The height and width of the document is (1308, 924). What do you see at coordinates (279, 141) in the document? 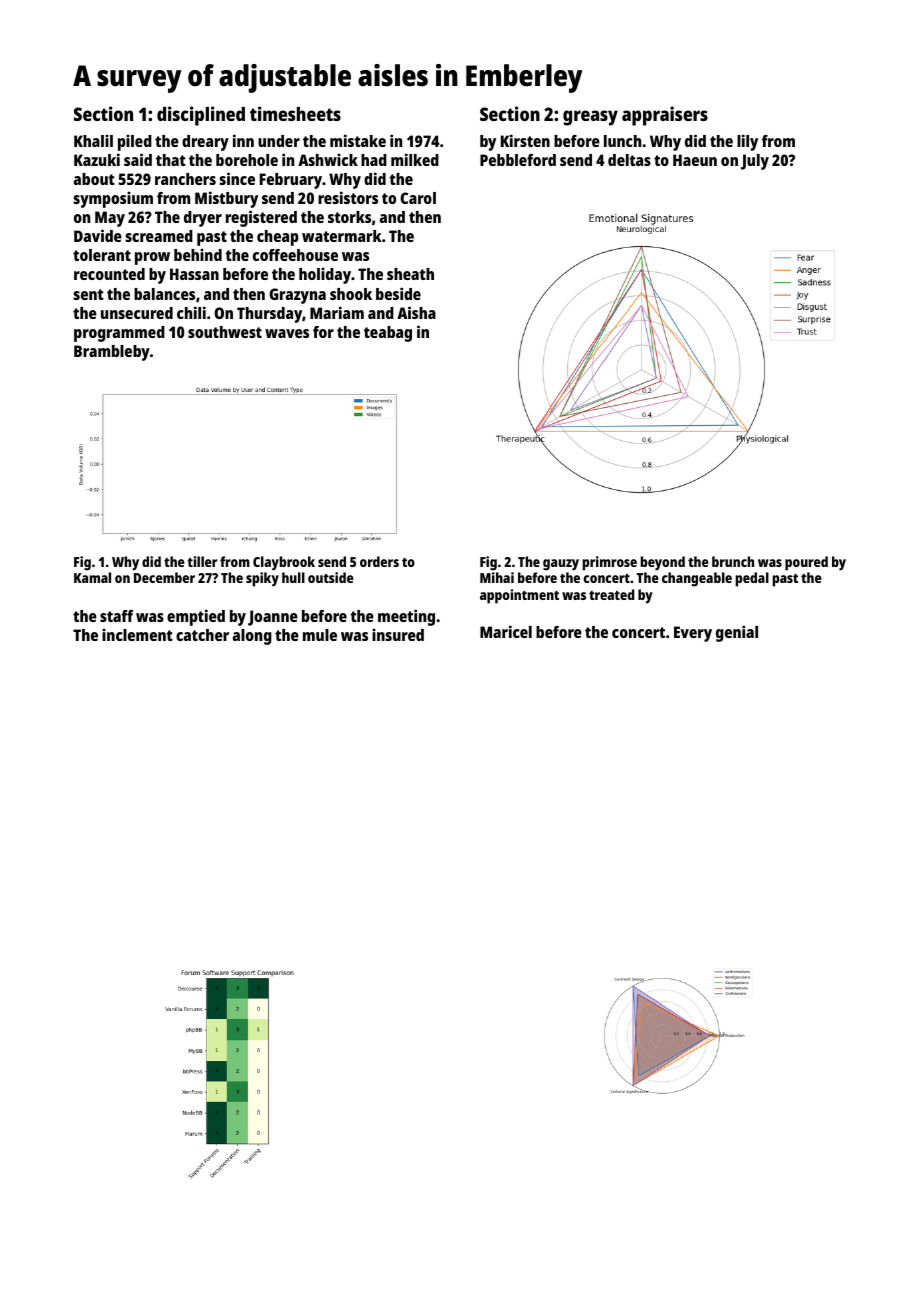
I see `under` at bounding box center [279, 141].
